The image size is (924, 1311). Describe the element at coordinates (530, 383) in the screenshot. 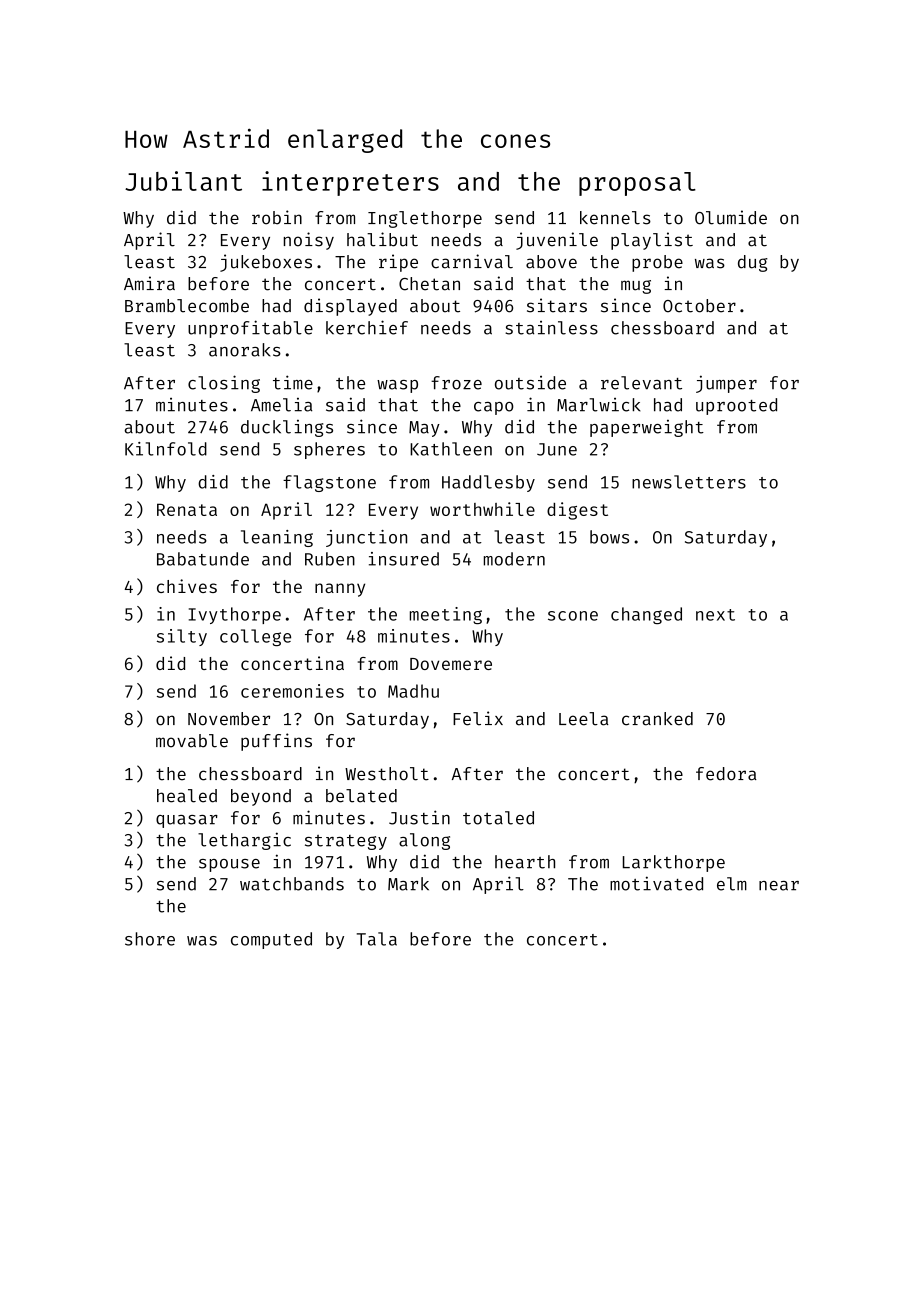

I see `outside` at that location.
